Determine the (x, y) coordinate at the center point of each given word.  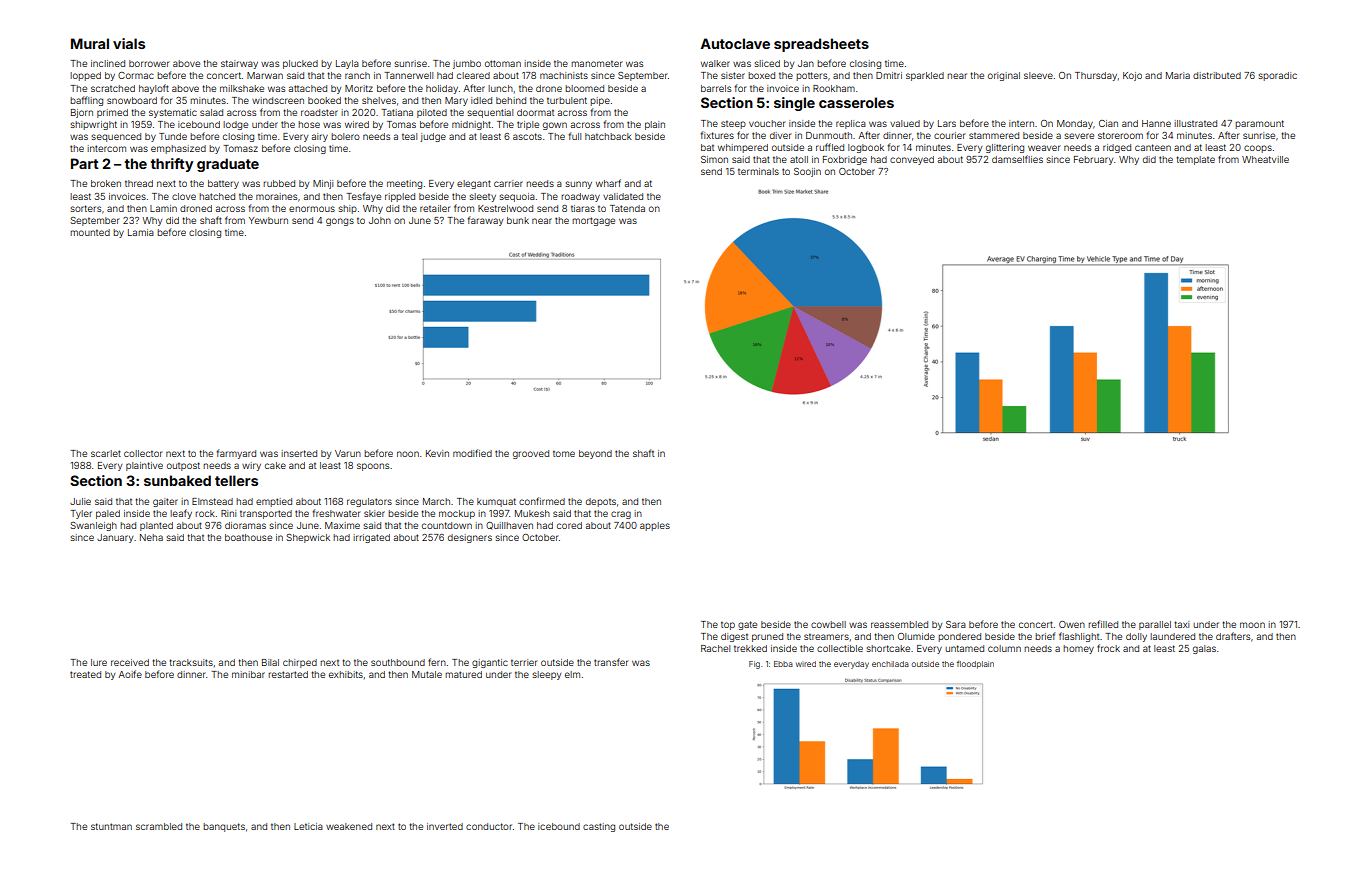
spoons (373, 467)
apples (655, 526)
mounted (90, 232)
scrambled (159, 826)
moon (1252, 625)
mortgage (593, 221)
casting (599, 827)
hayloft (154, 89)
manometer (597, 63)
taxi (1181, 624)
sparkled (925, 76)
